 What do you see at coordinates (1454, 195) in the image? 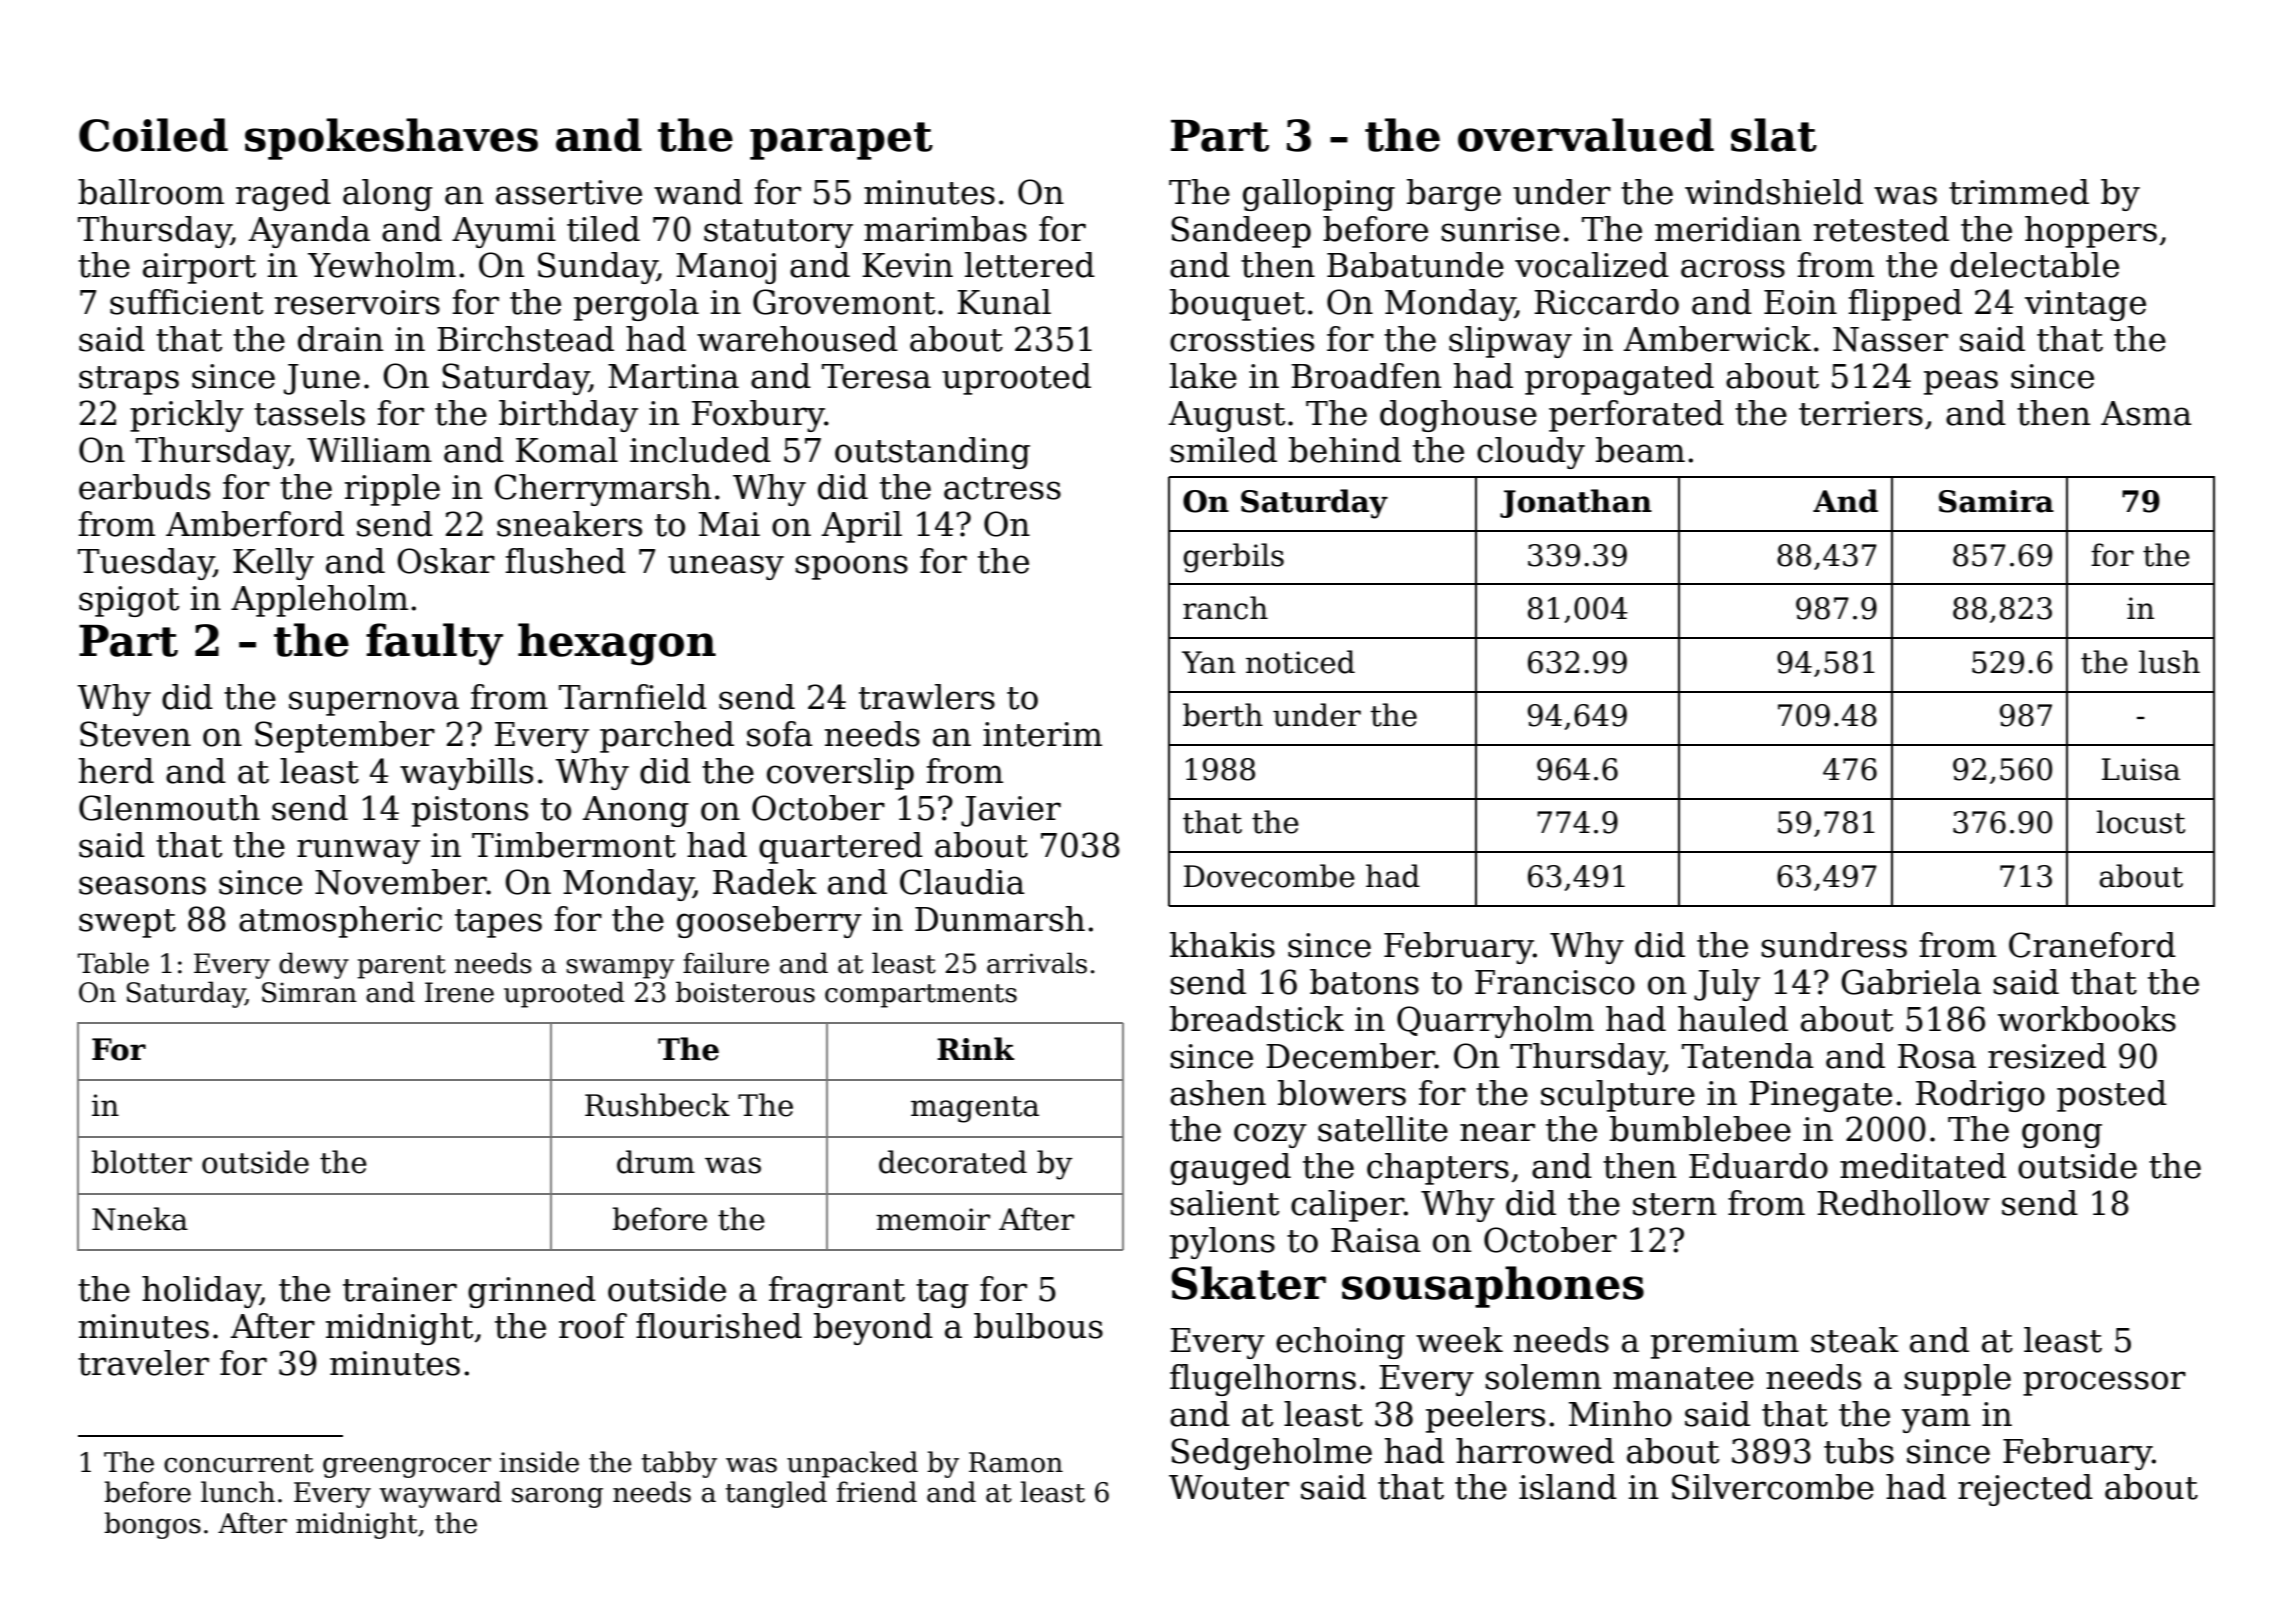
I see `barge` at bounding box center [1454, 195].
